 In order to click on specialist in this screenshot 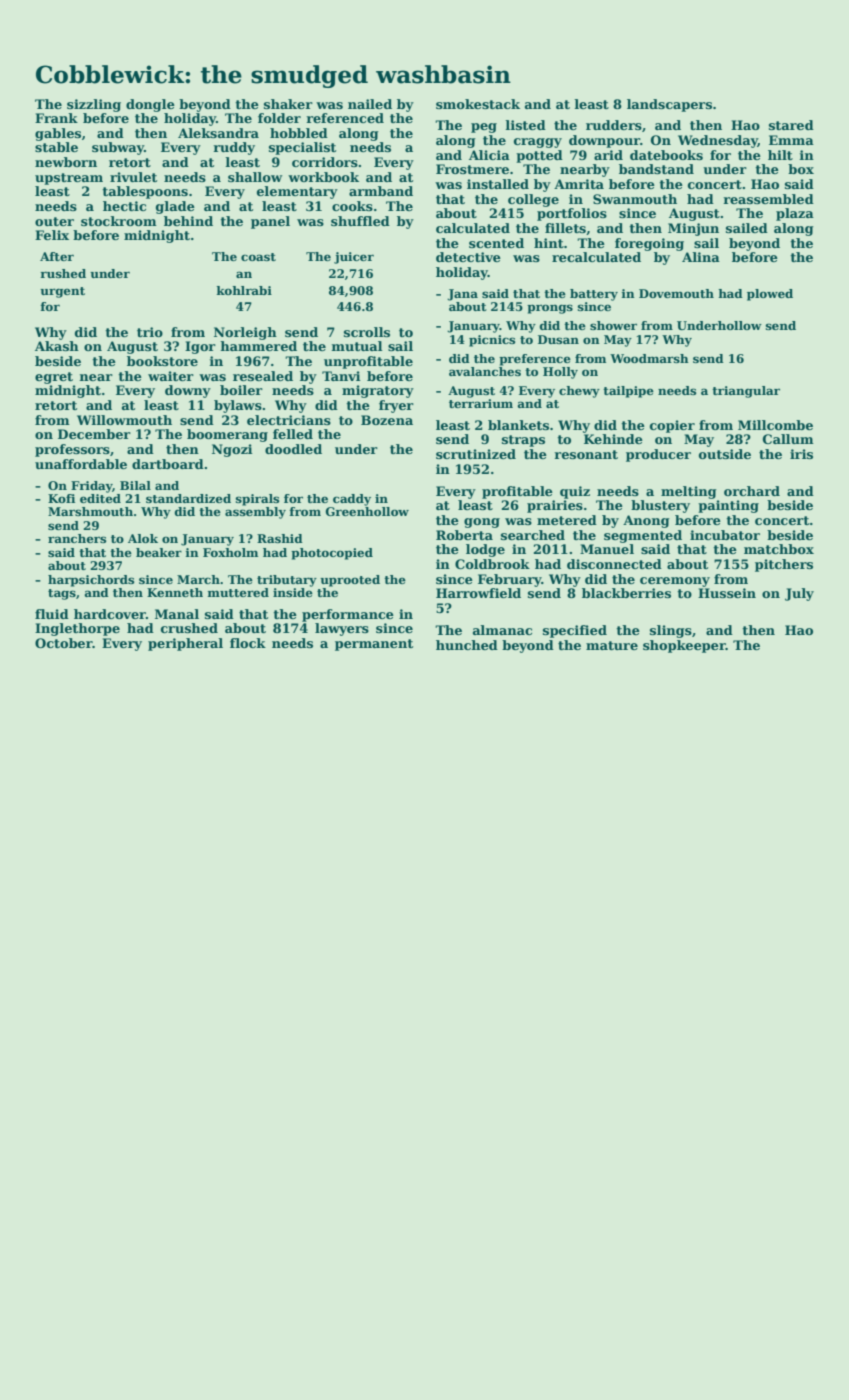, I will do `click(302, 148)`.
